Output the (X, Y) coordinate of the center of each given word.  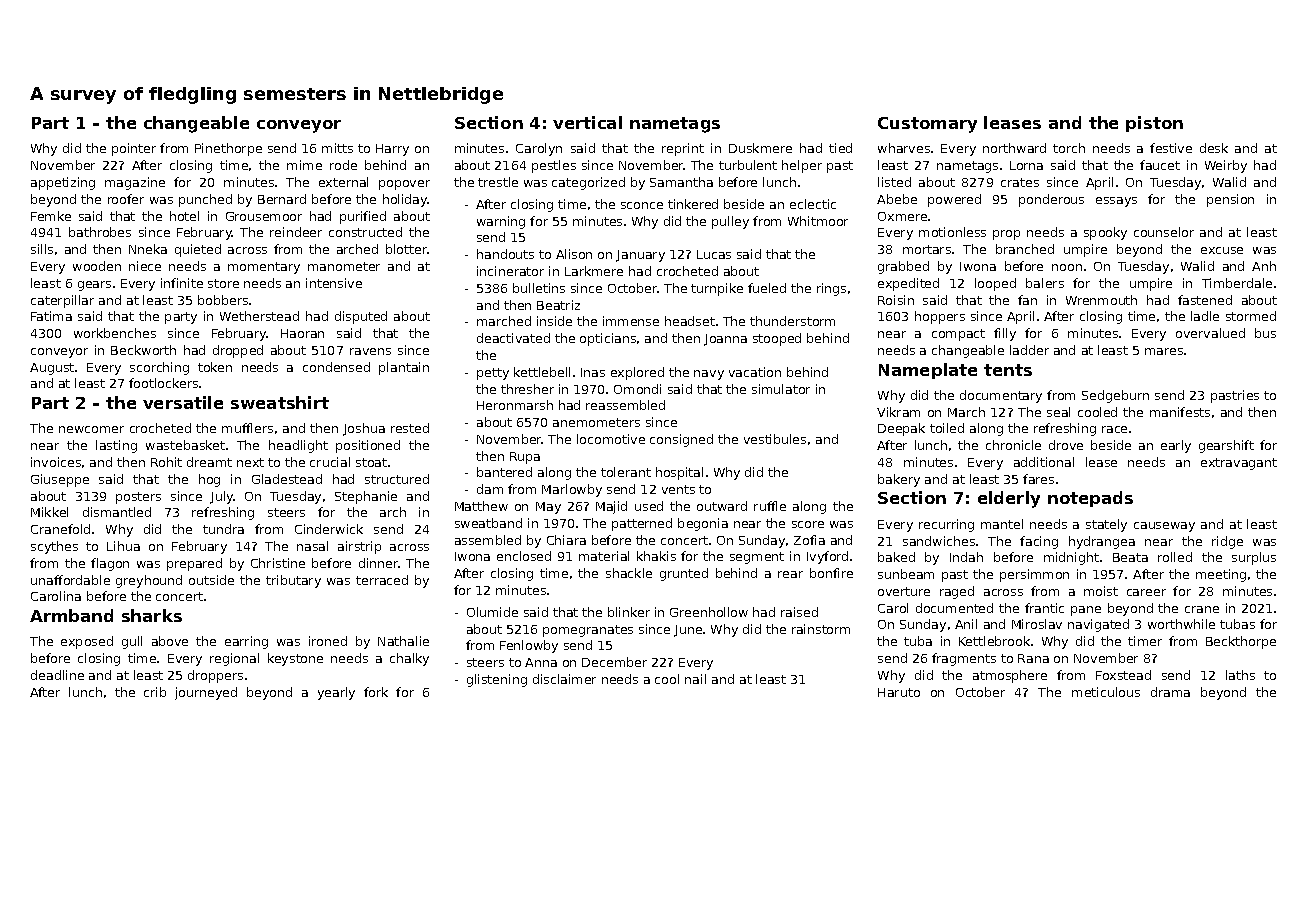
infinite (182, 283)
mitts (337, 148)
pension (1230, 200)
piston (1154, 124)
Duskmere (760, 148)
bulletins (539, 288)
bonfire (831, 573)
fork (376, 692)
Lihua (123, 546)
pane (1086, 611)
